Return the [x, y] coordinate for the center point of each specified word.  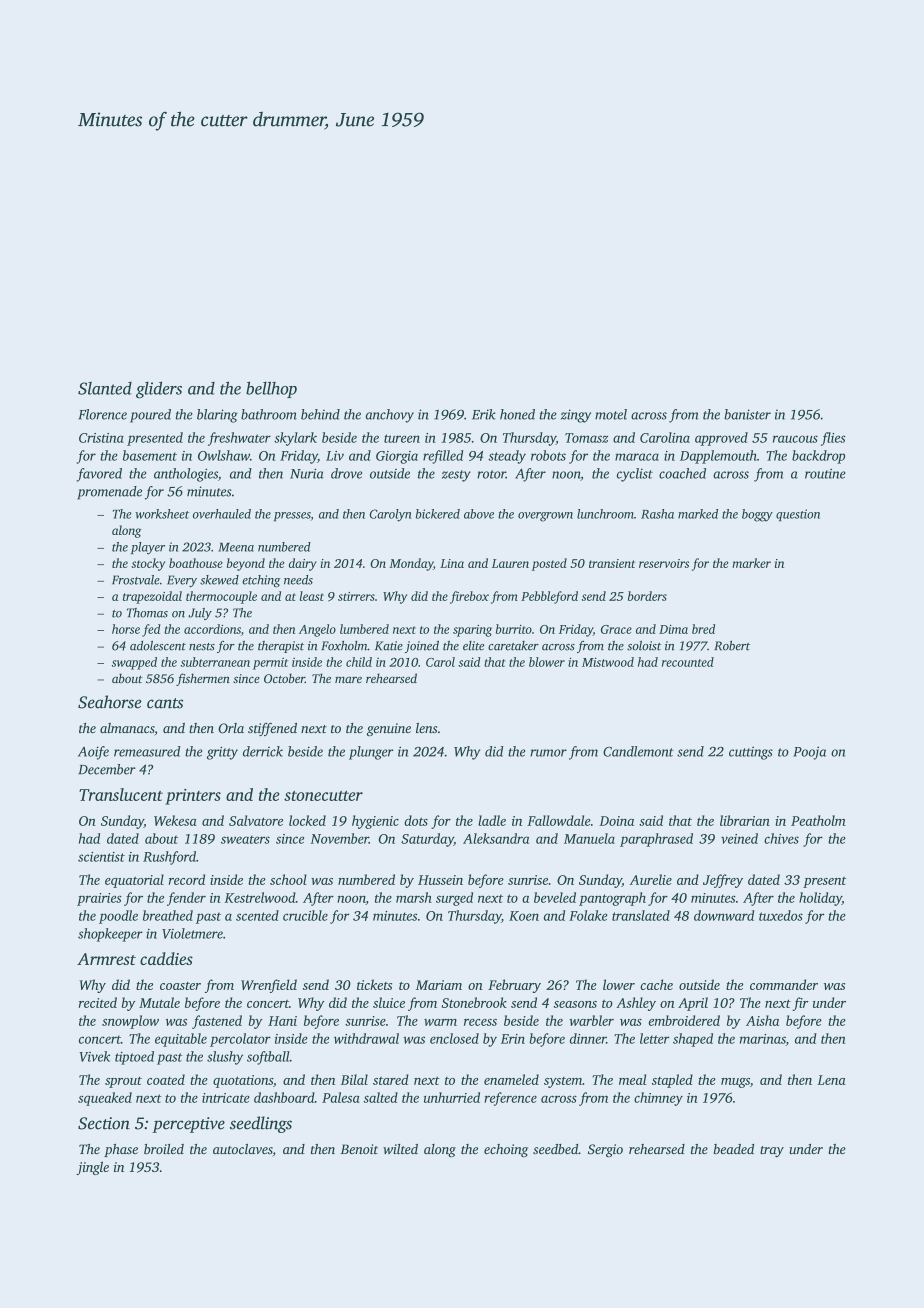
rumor [548, 753]
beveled [555, 897]
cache [656, 984]
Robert [732, 646]
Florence [102, 414]
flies [833, 439]
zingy [576, 416]
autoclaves [243, 1149]
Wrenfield [269, 986]
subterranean [215, 662]
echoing [506, 1150]
